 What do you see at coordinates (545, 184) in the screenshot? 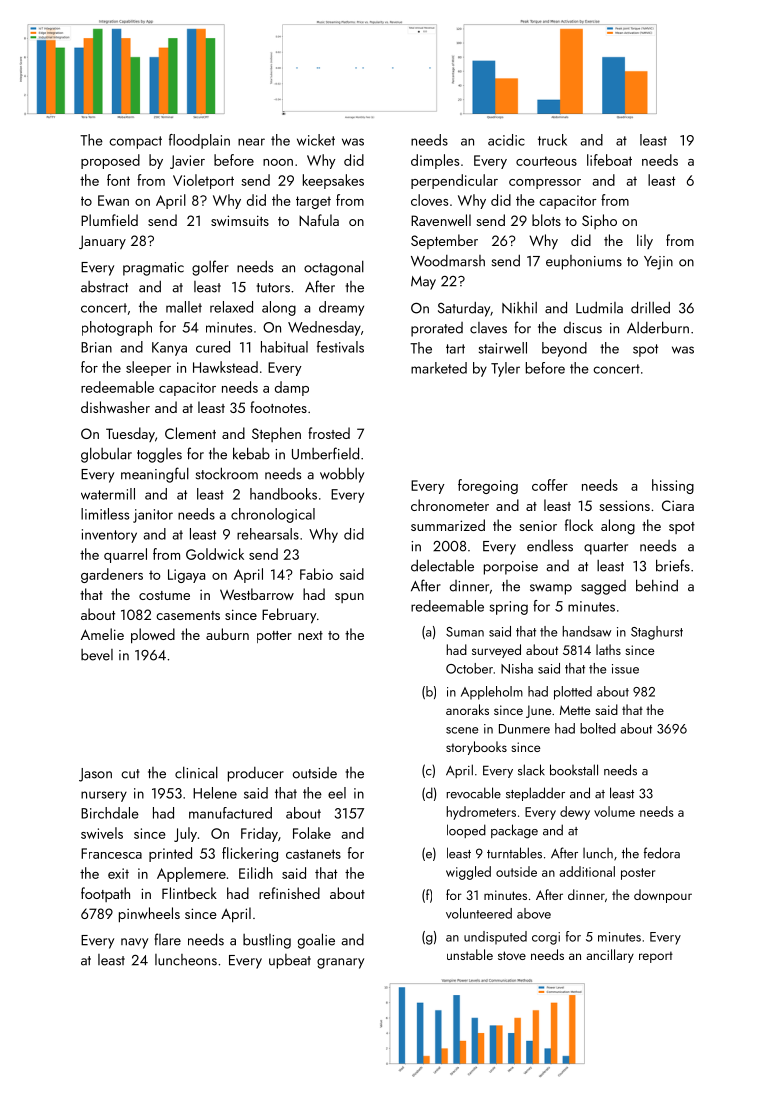
I see `compressor` at bounding box center [545, 184].
